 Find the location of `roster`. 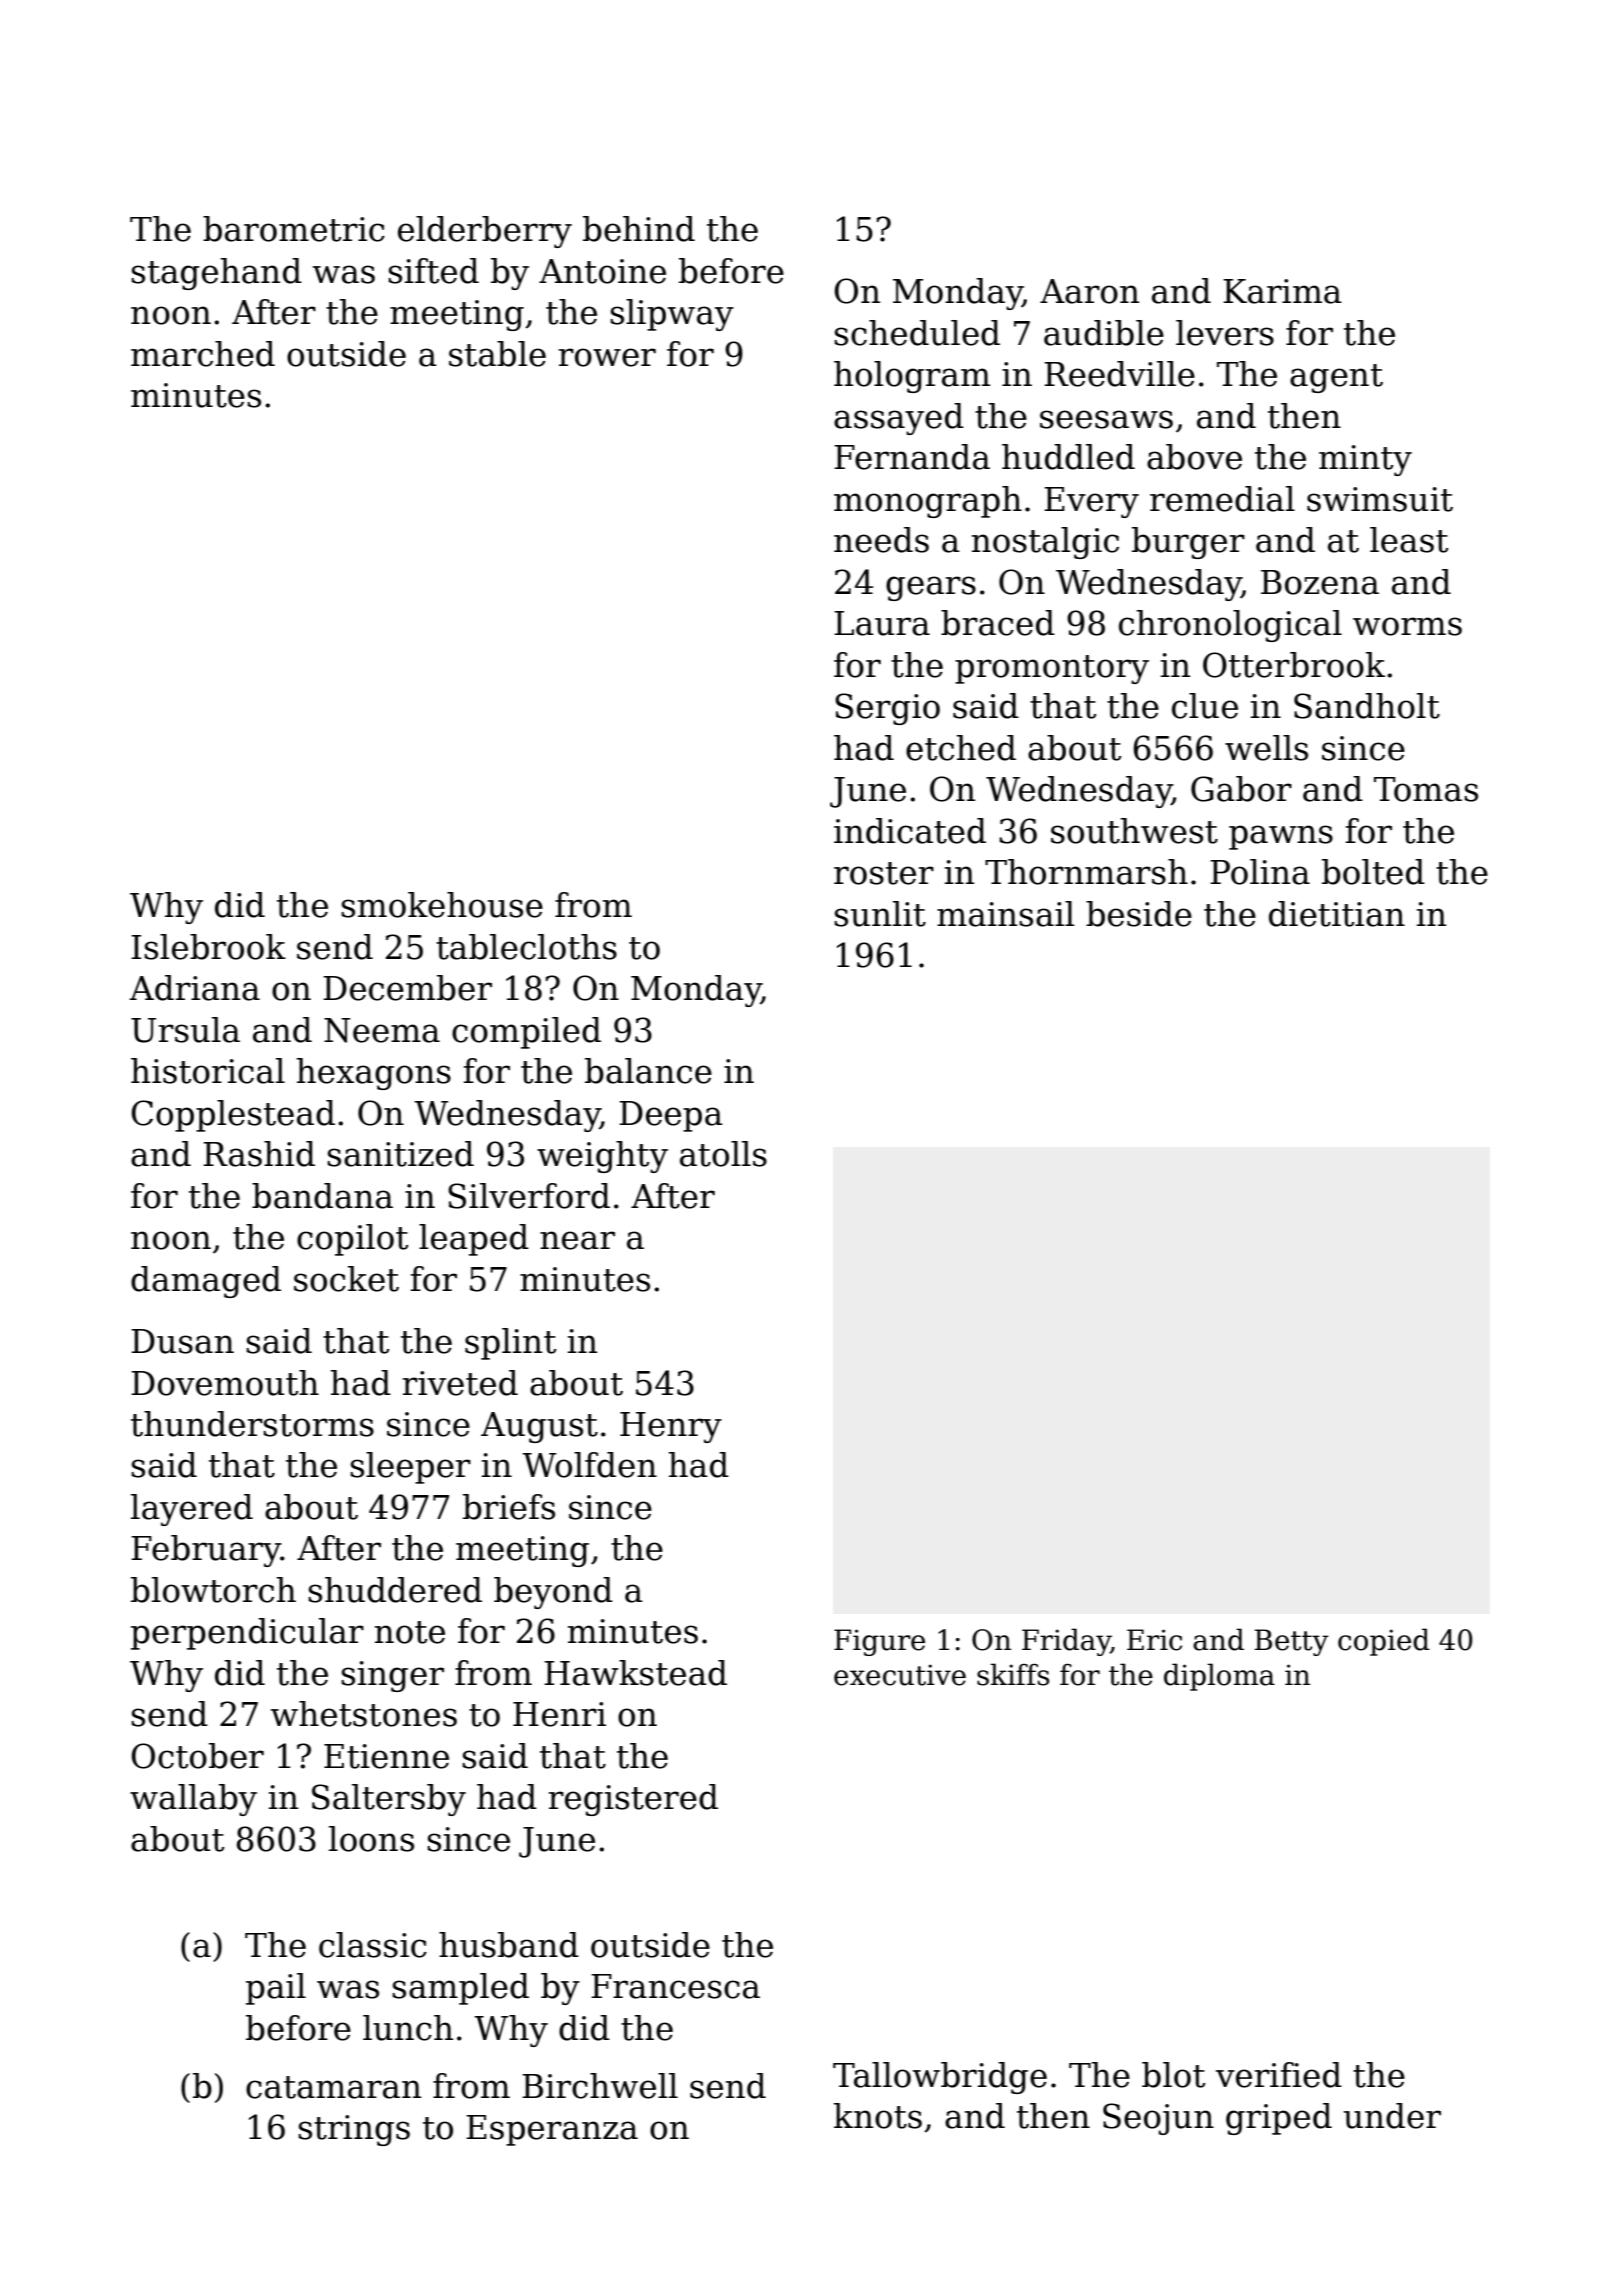

roster is located at coordinates (884, 873).
